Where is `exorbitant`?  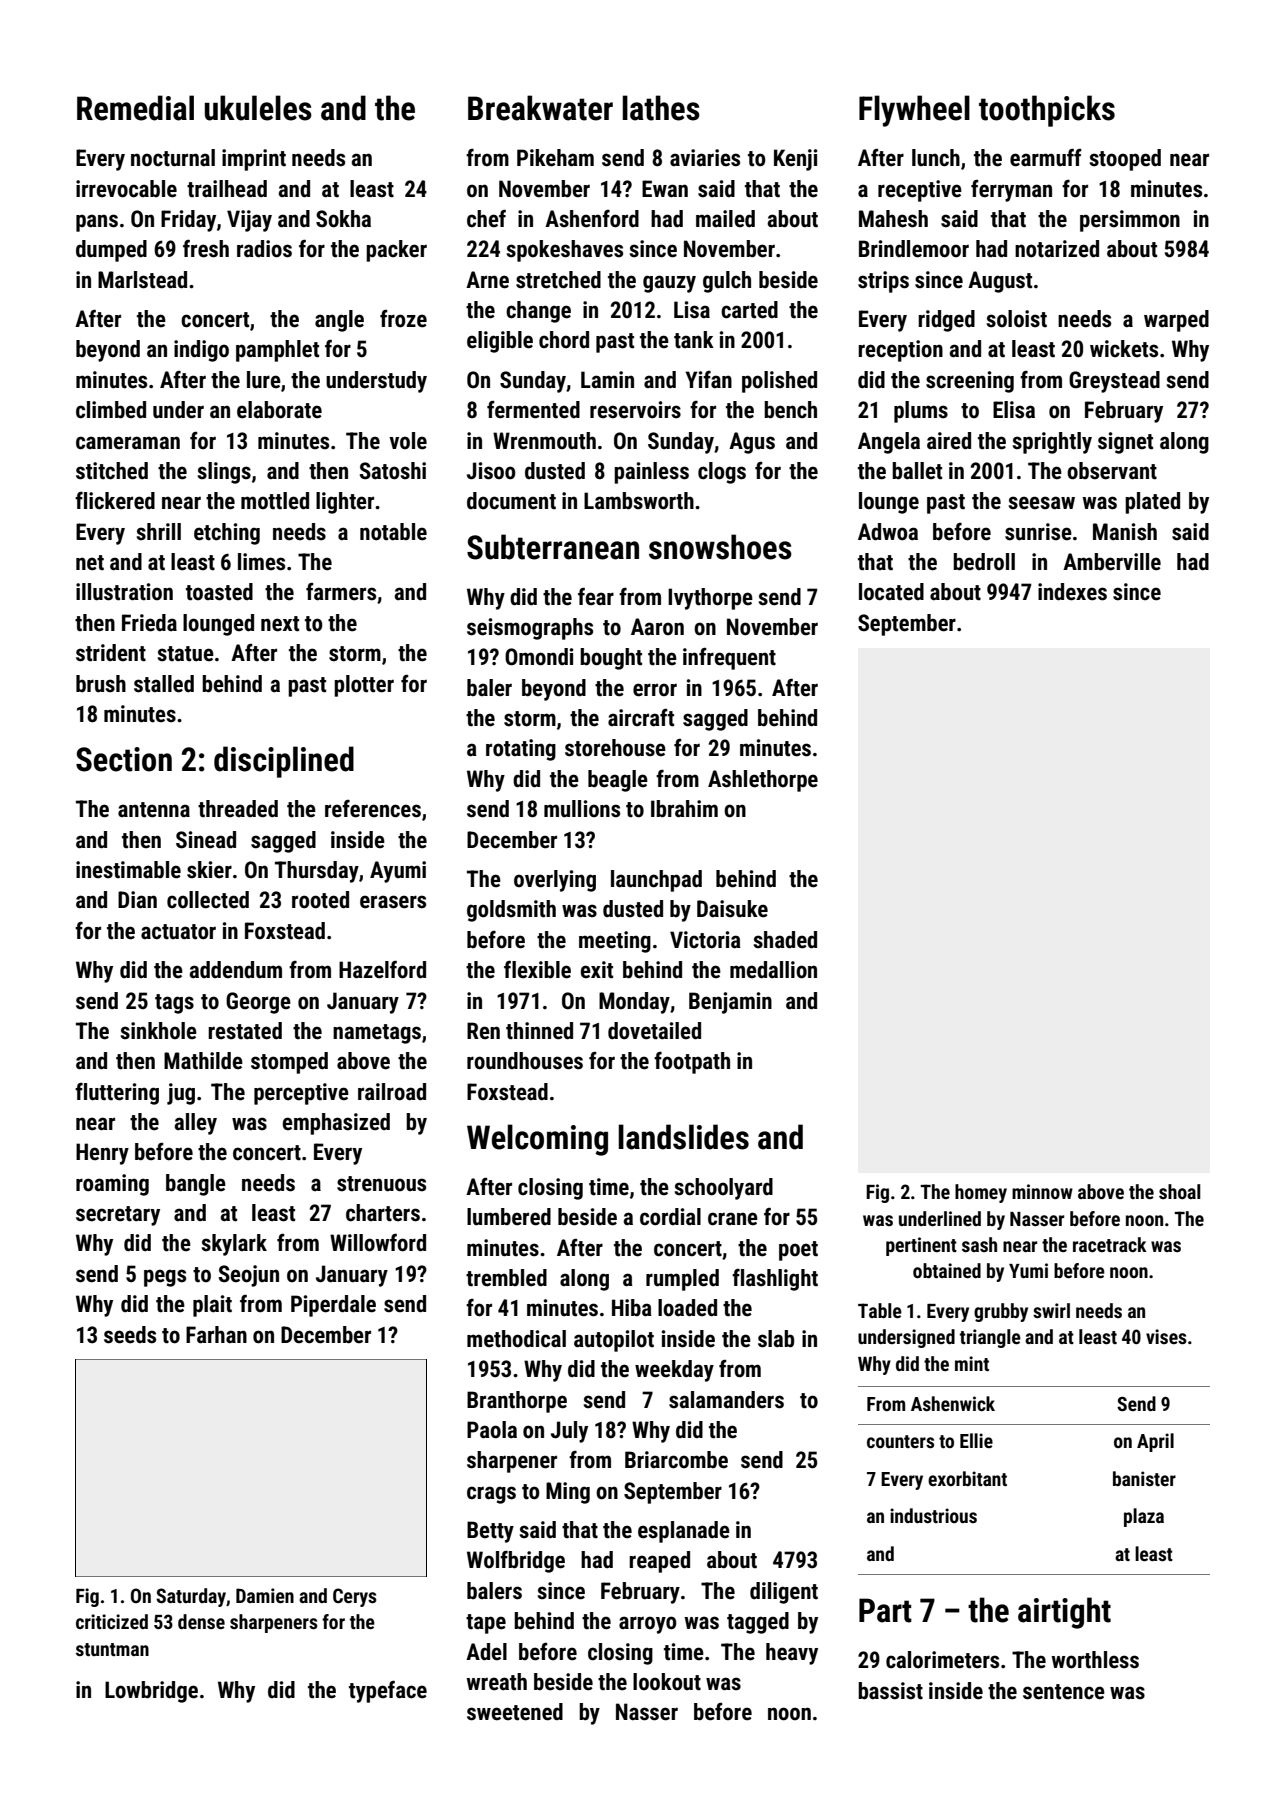 exorbitant is located at coordinates (967, 1478).
